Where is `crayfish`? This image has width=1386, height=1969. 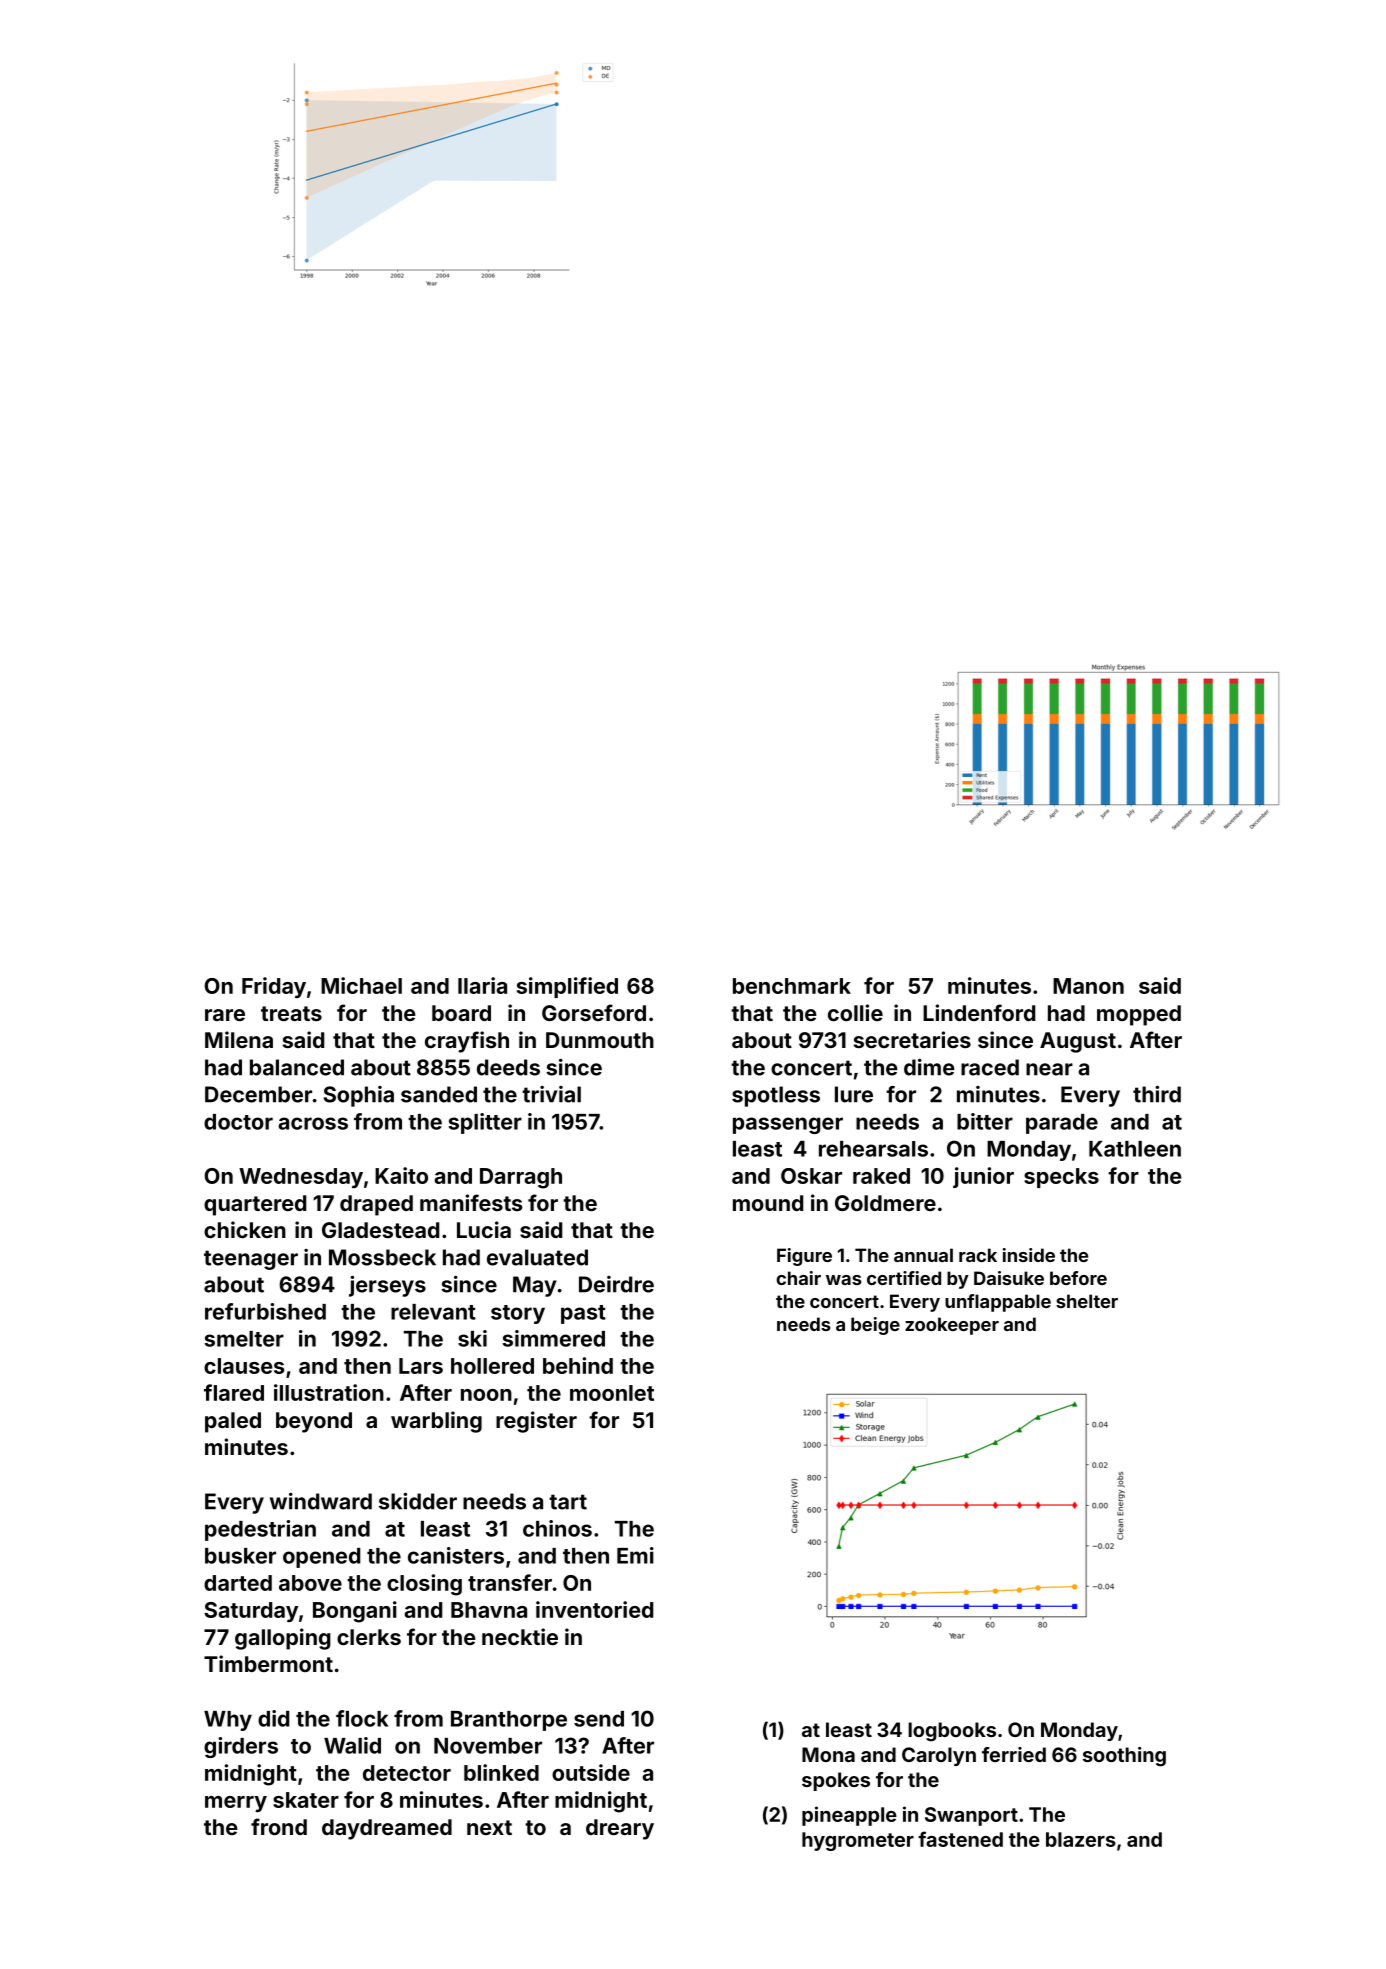
crayfish is located at coordinates (467, 1042).
